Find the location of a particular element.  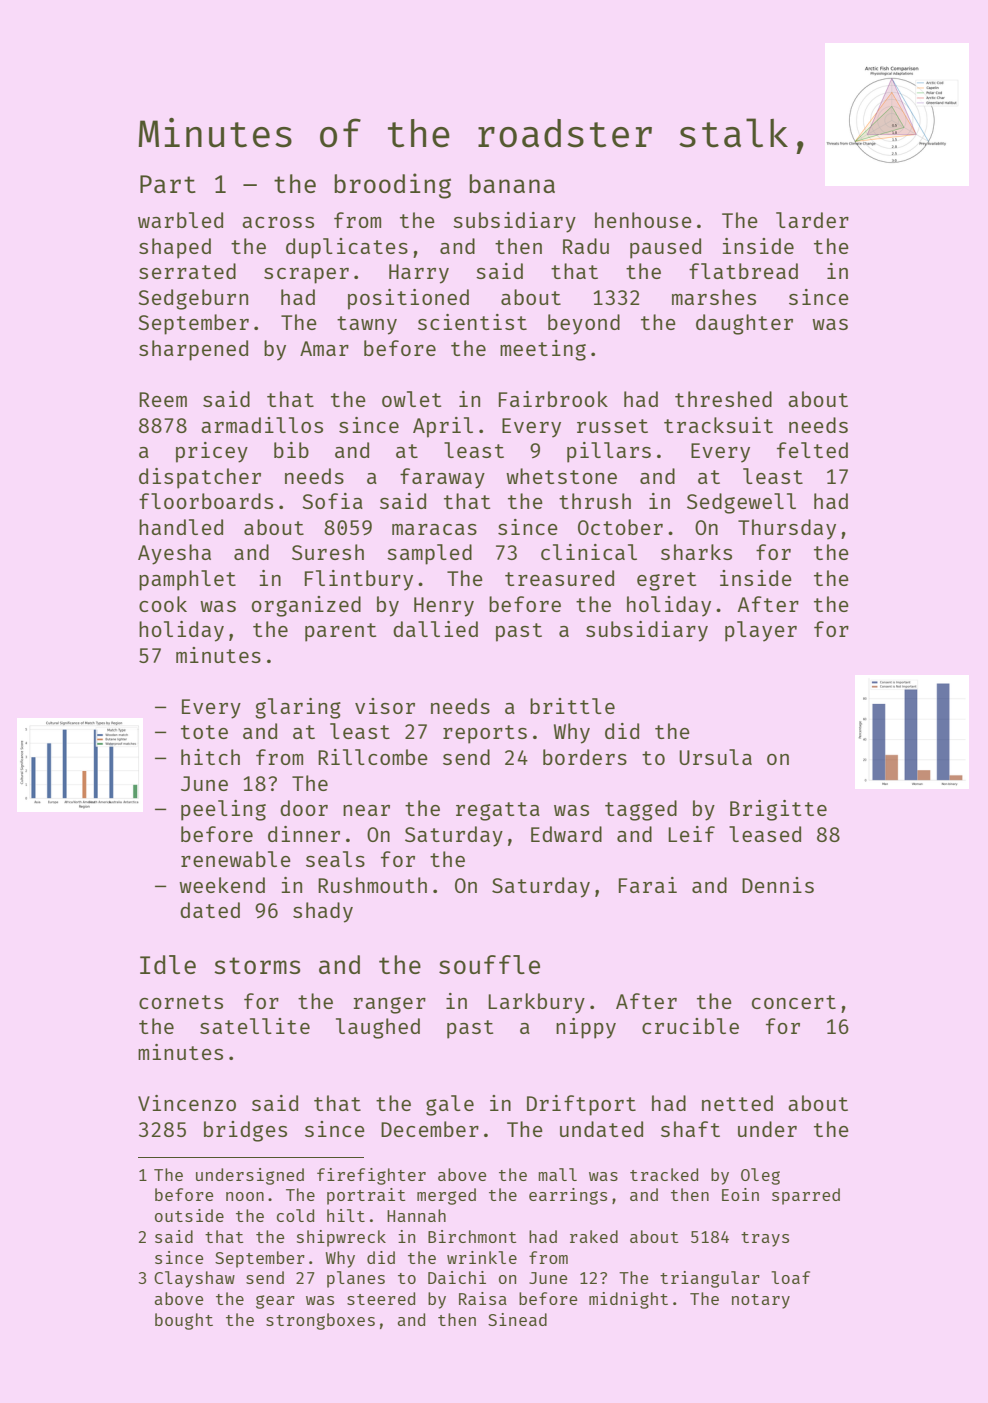

bought is located at coordinates (184, 1321).
